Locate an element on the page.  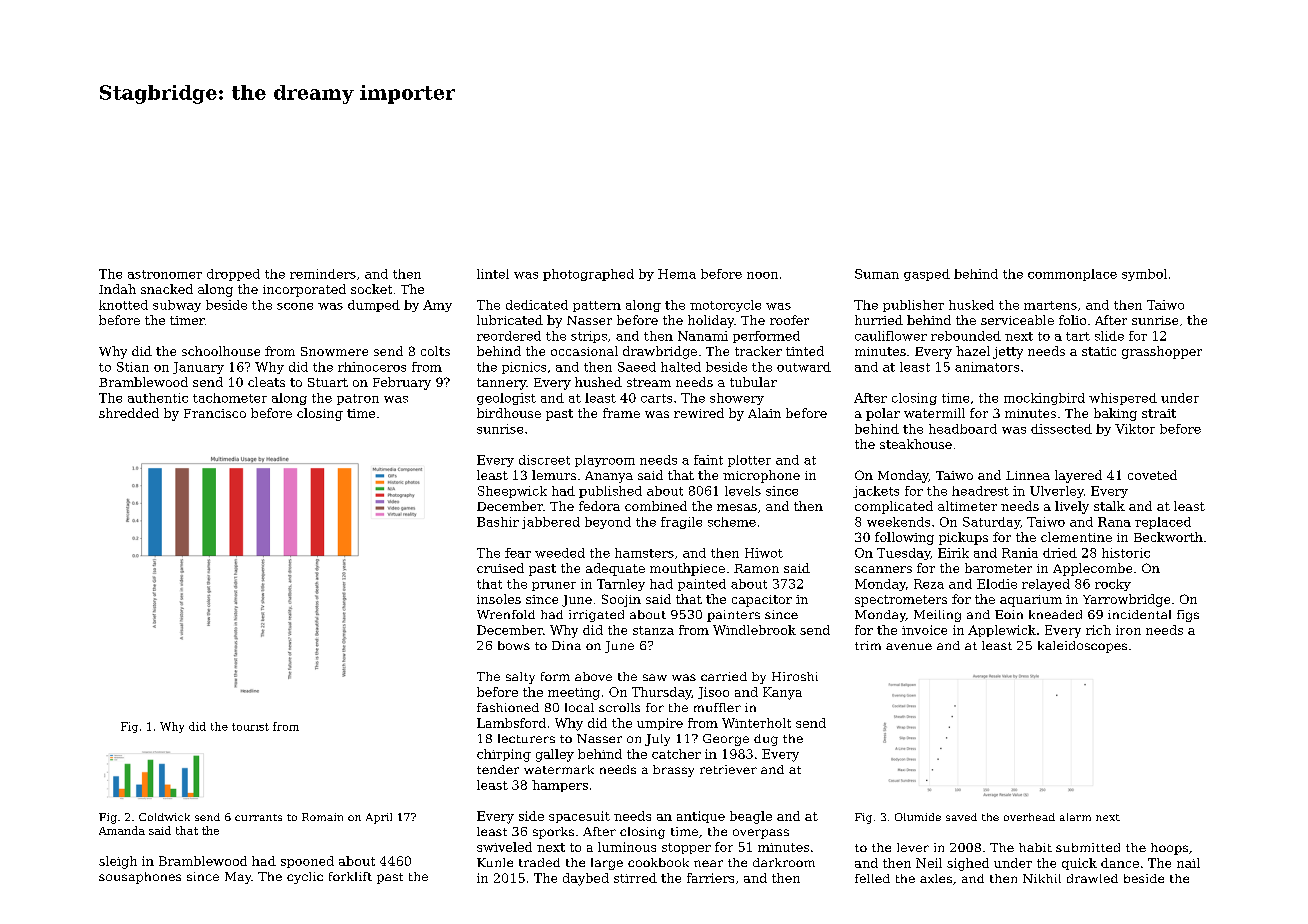
drawled is located at coordinates (1092, 878).
